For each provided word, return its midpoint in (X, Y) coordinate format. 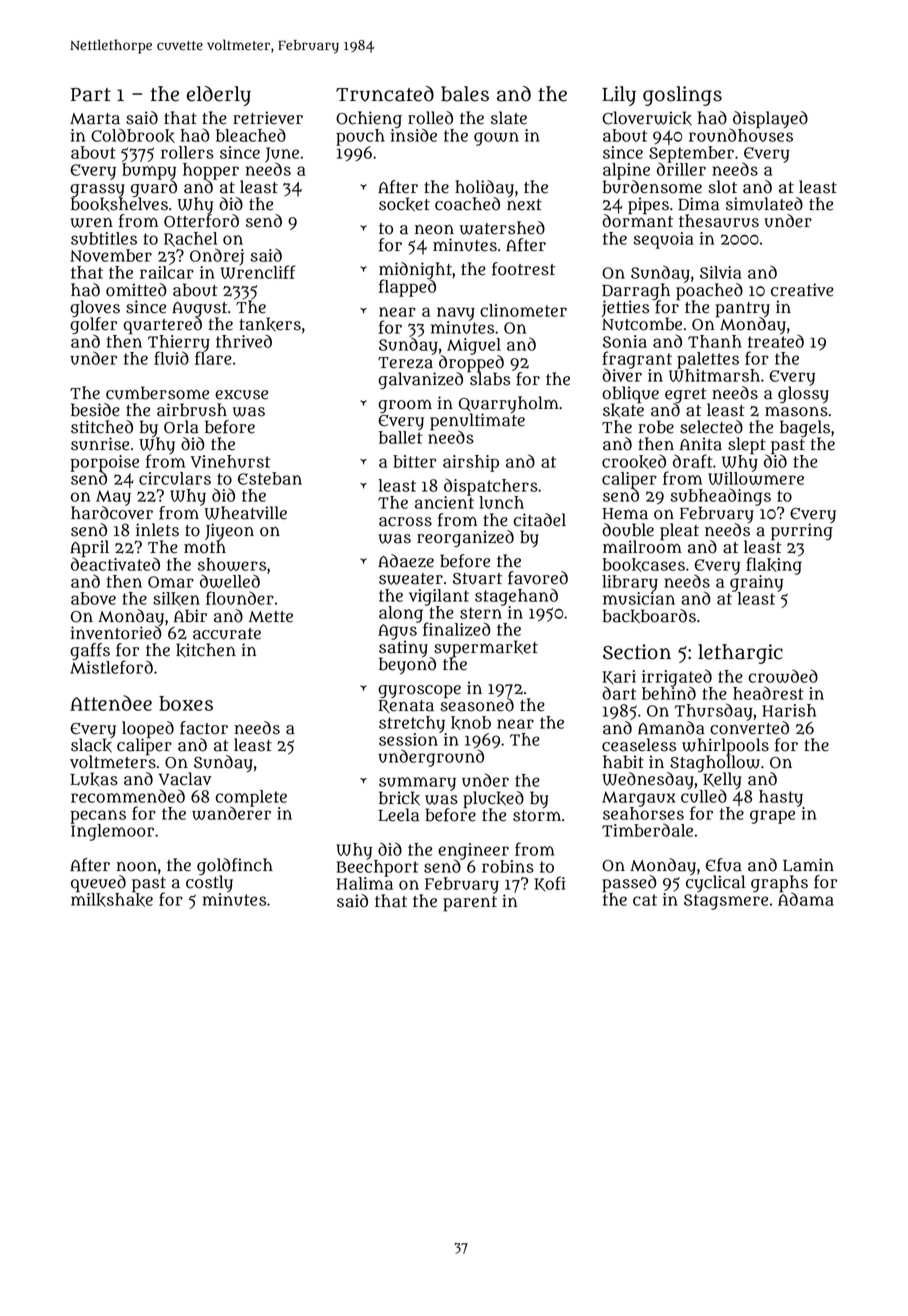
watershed (502, 228)
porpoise (104, 463)
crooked (634, 461)
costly (209, 884)
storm (537, 816)
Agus (397, 632)
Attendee (111, 703)
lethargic (740, 654)
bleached (251, 135)
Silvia (721, 272)
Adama (806, 899)
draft (693, 461)
